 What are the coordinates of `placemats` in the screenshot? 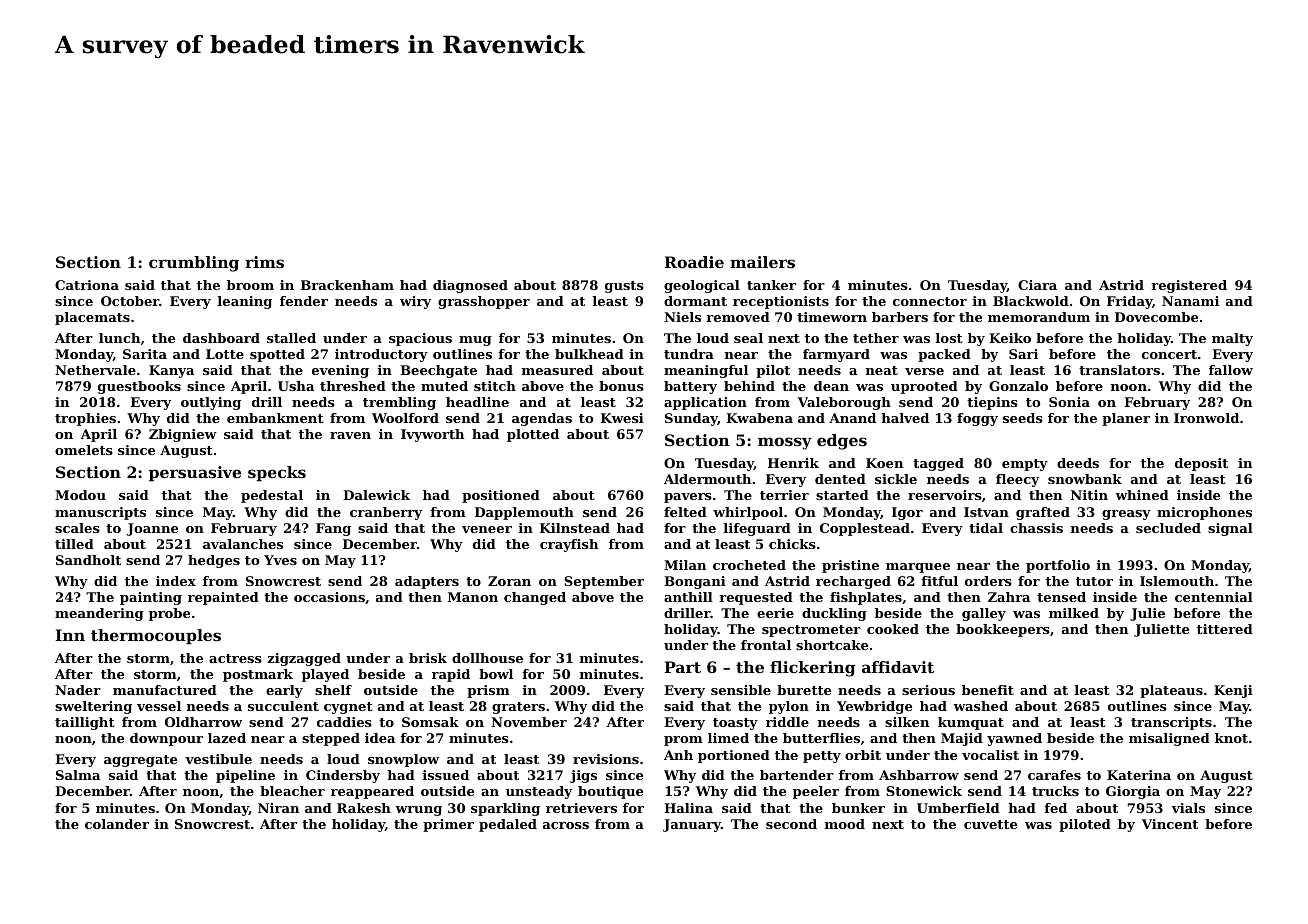 It's located at (92, 318).
